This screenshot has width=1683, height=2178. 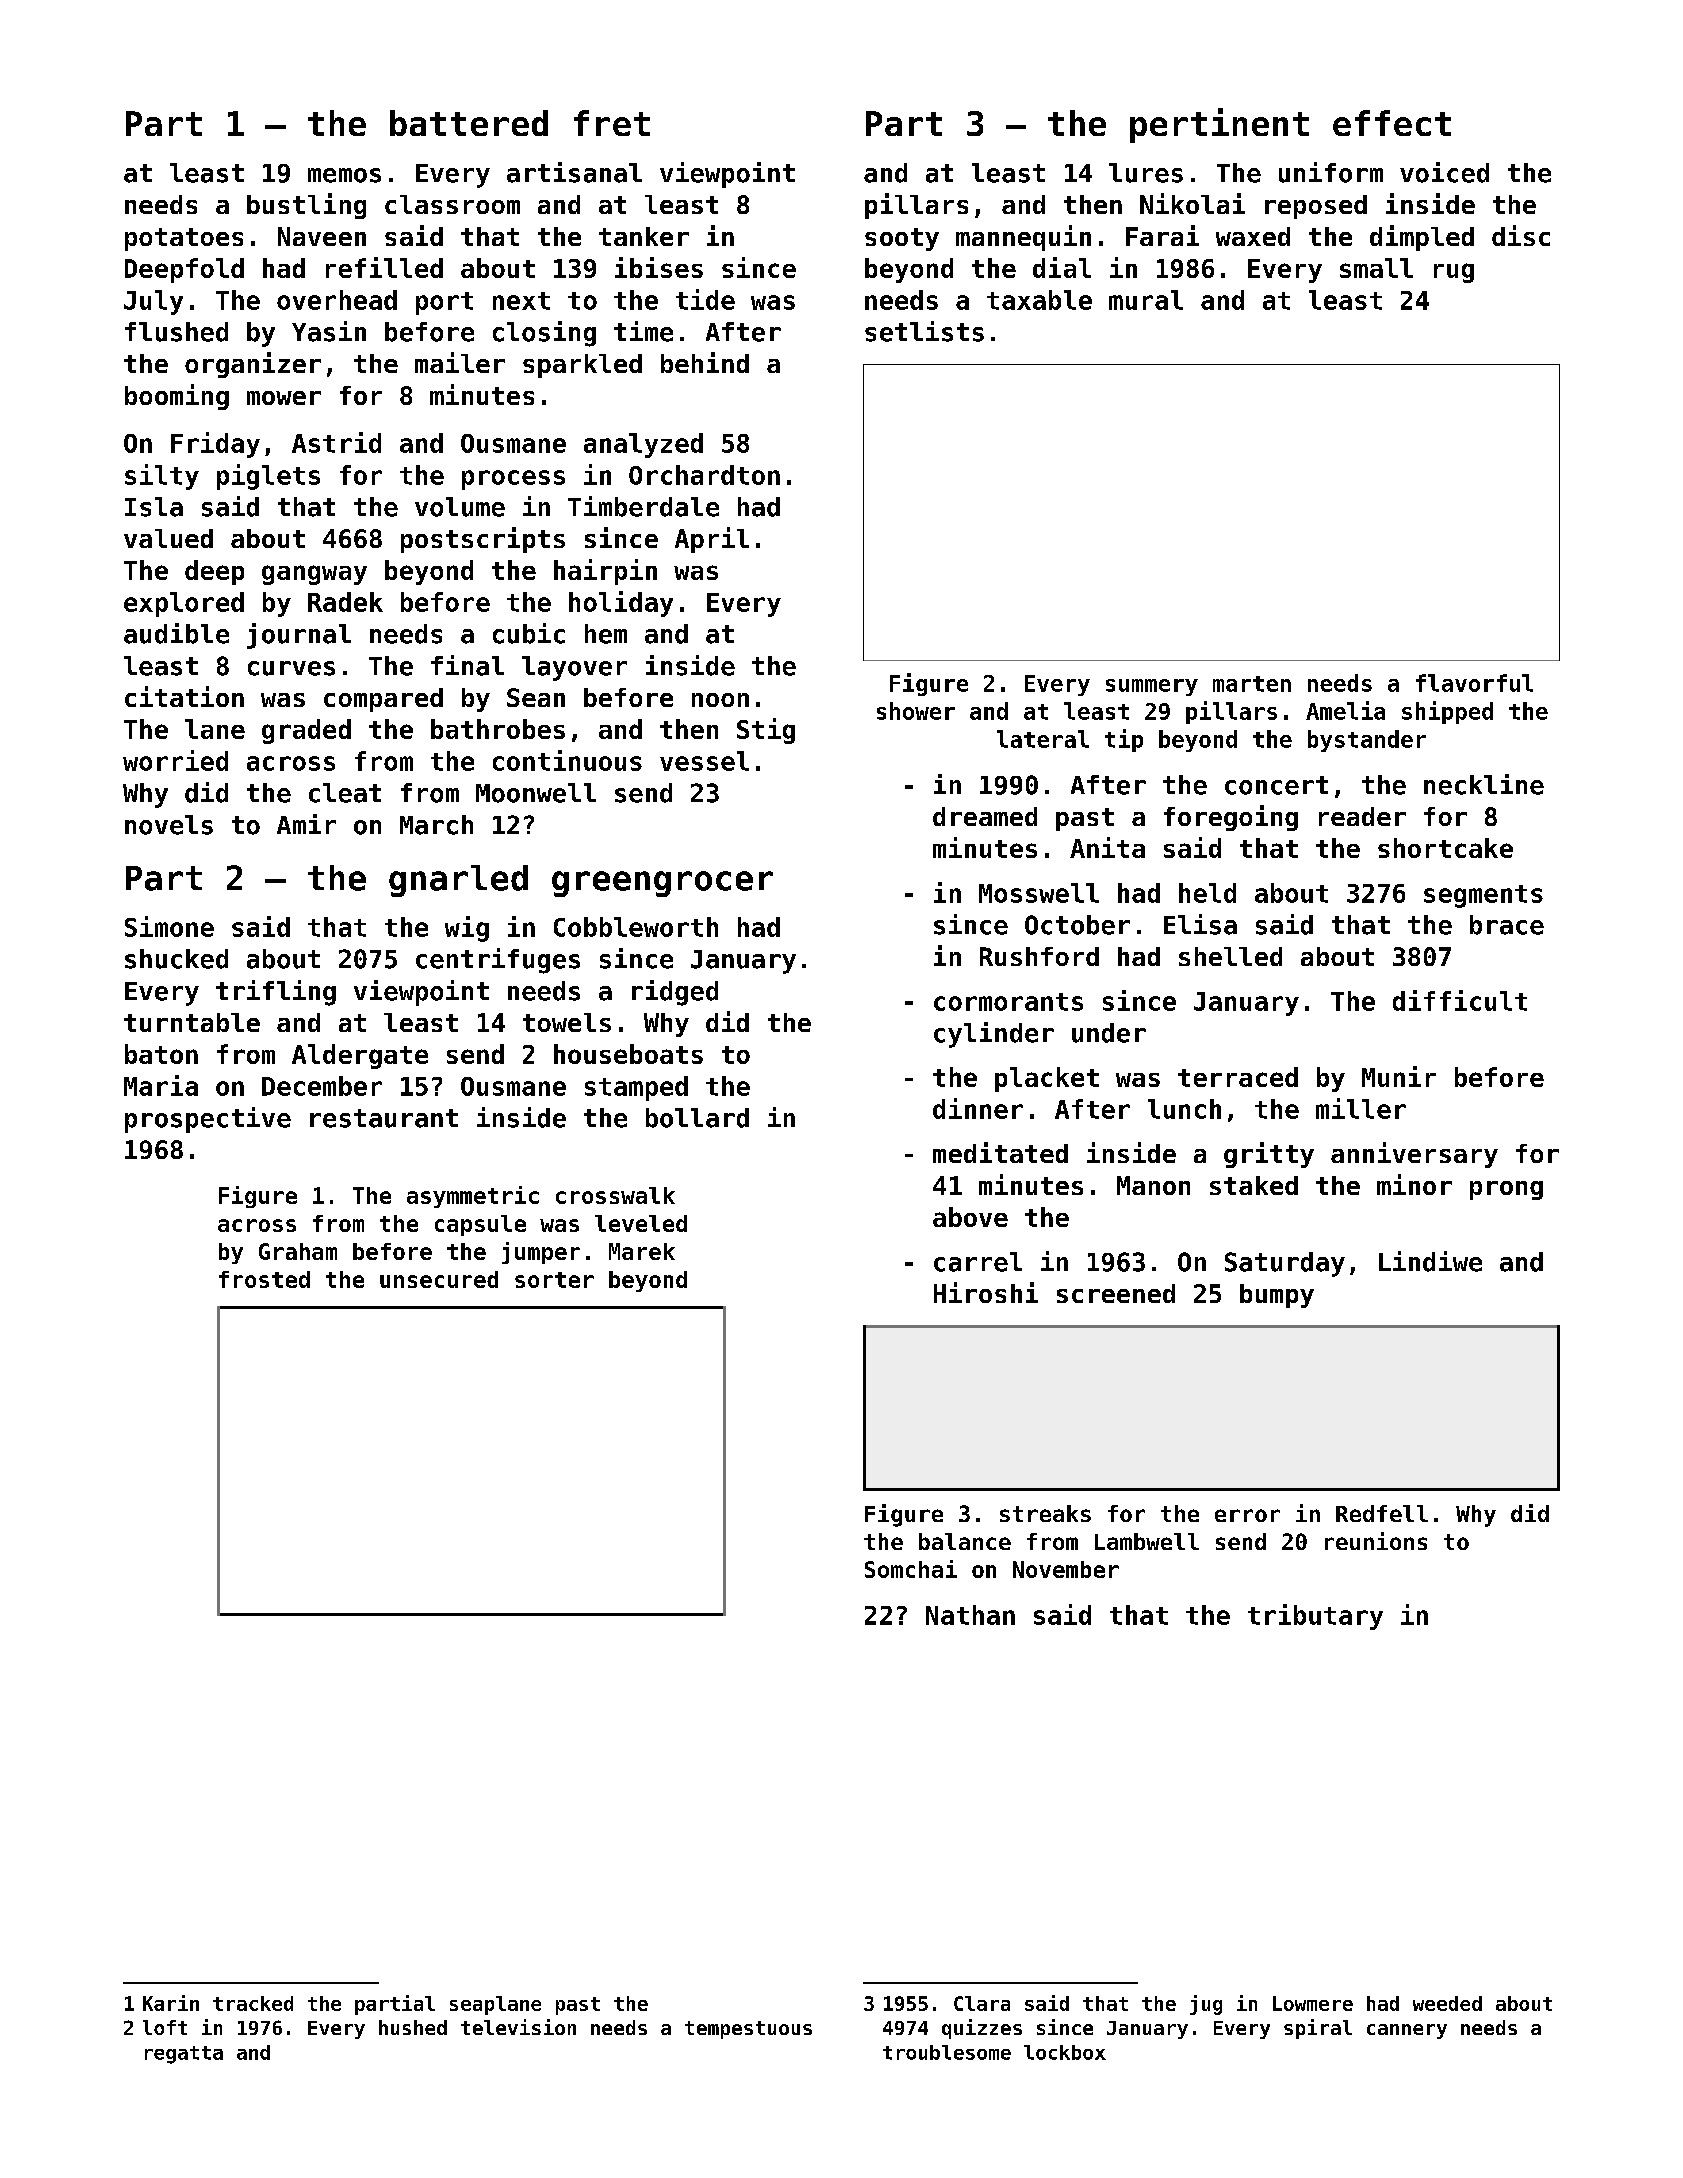 I want to click on troublesome, so click(x=947, y=2052).
